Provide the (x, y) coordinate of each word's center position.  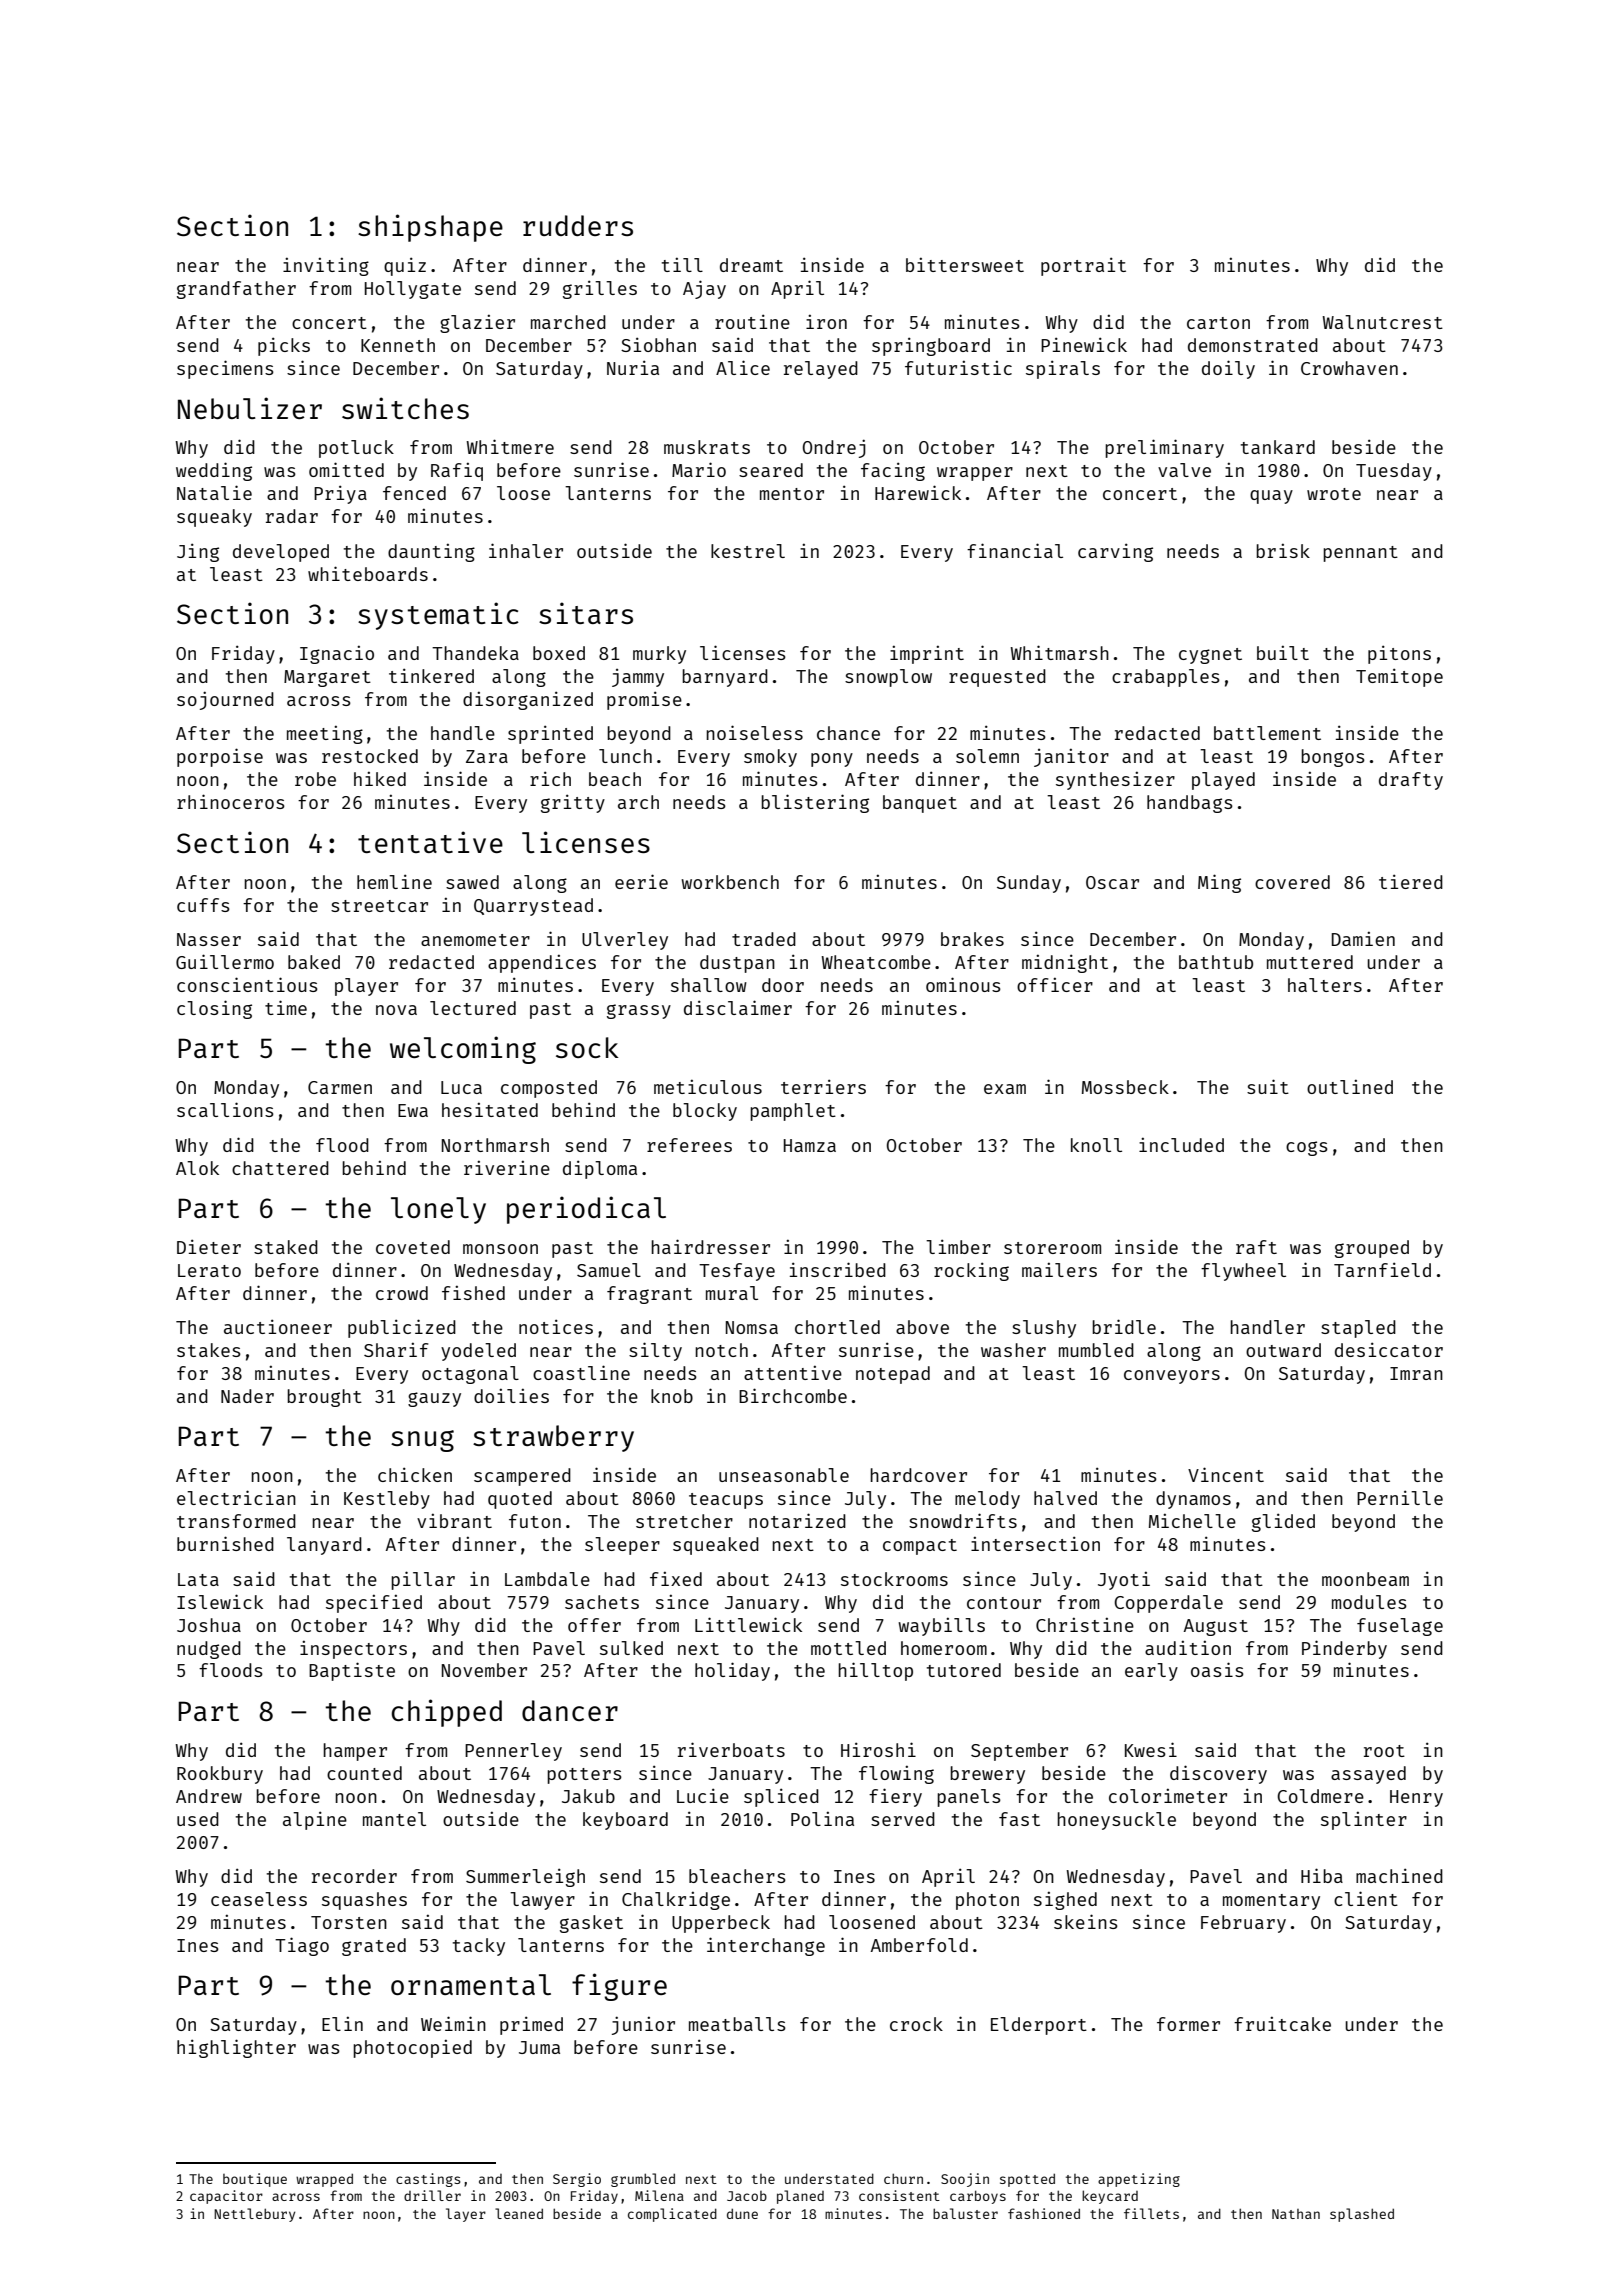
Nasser (209, 939)
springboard (931, 346)
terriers (823, 1086)
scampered (522, 1477)
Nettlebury (254, 2215)
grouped (1372, 1249)
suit (1268, 1086)
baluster (965, 2213)
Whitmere (510, 446)
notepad (893, 1375)
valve (1184, 470)
